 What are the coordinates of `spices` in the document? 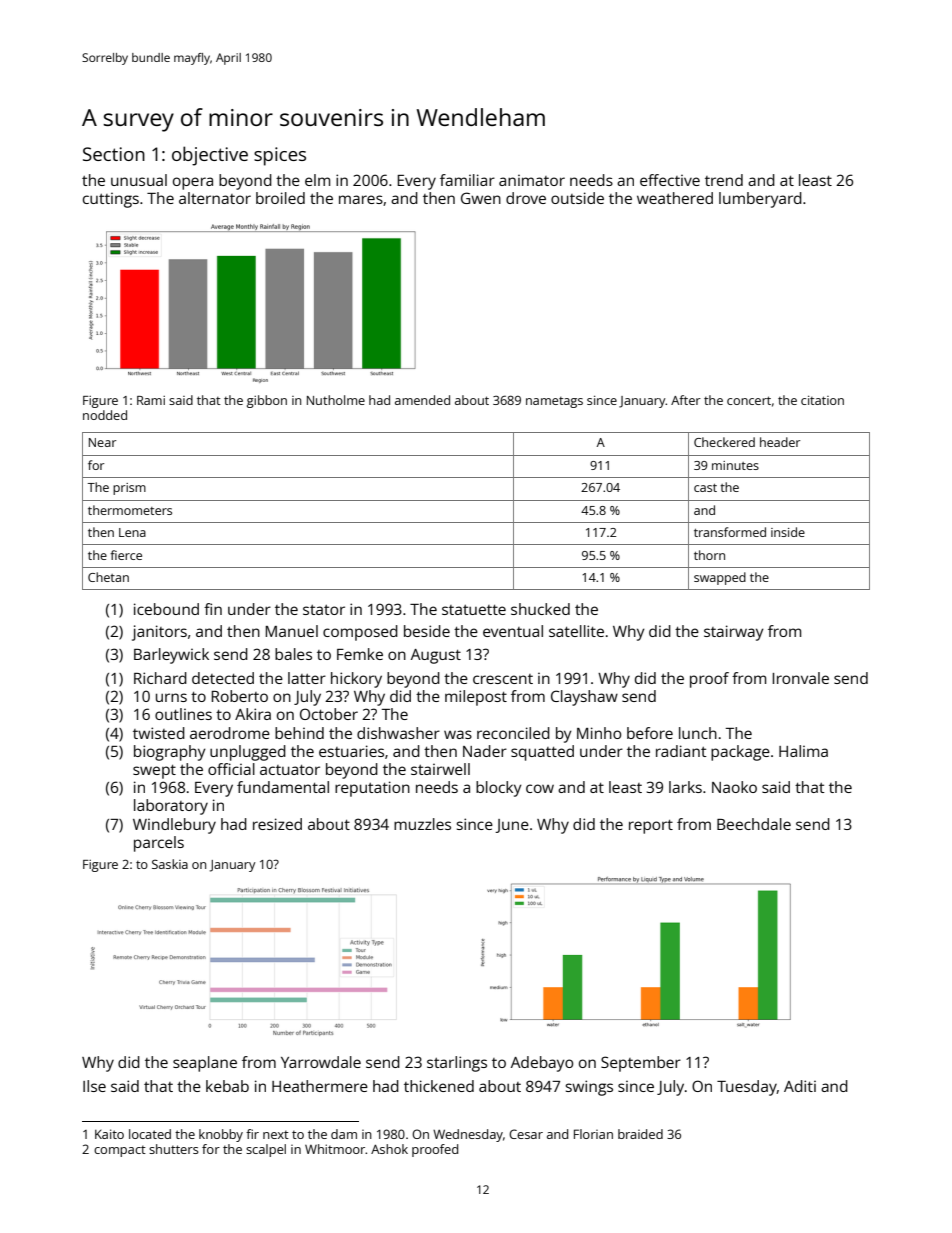 It's located at (280, 156).
